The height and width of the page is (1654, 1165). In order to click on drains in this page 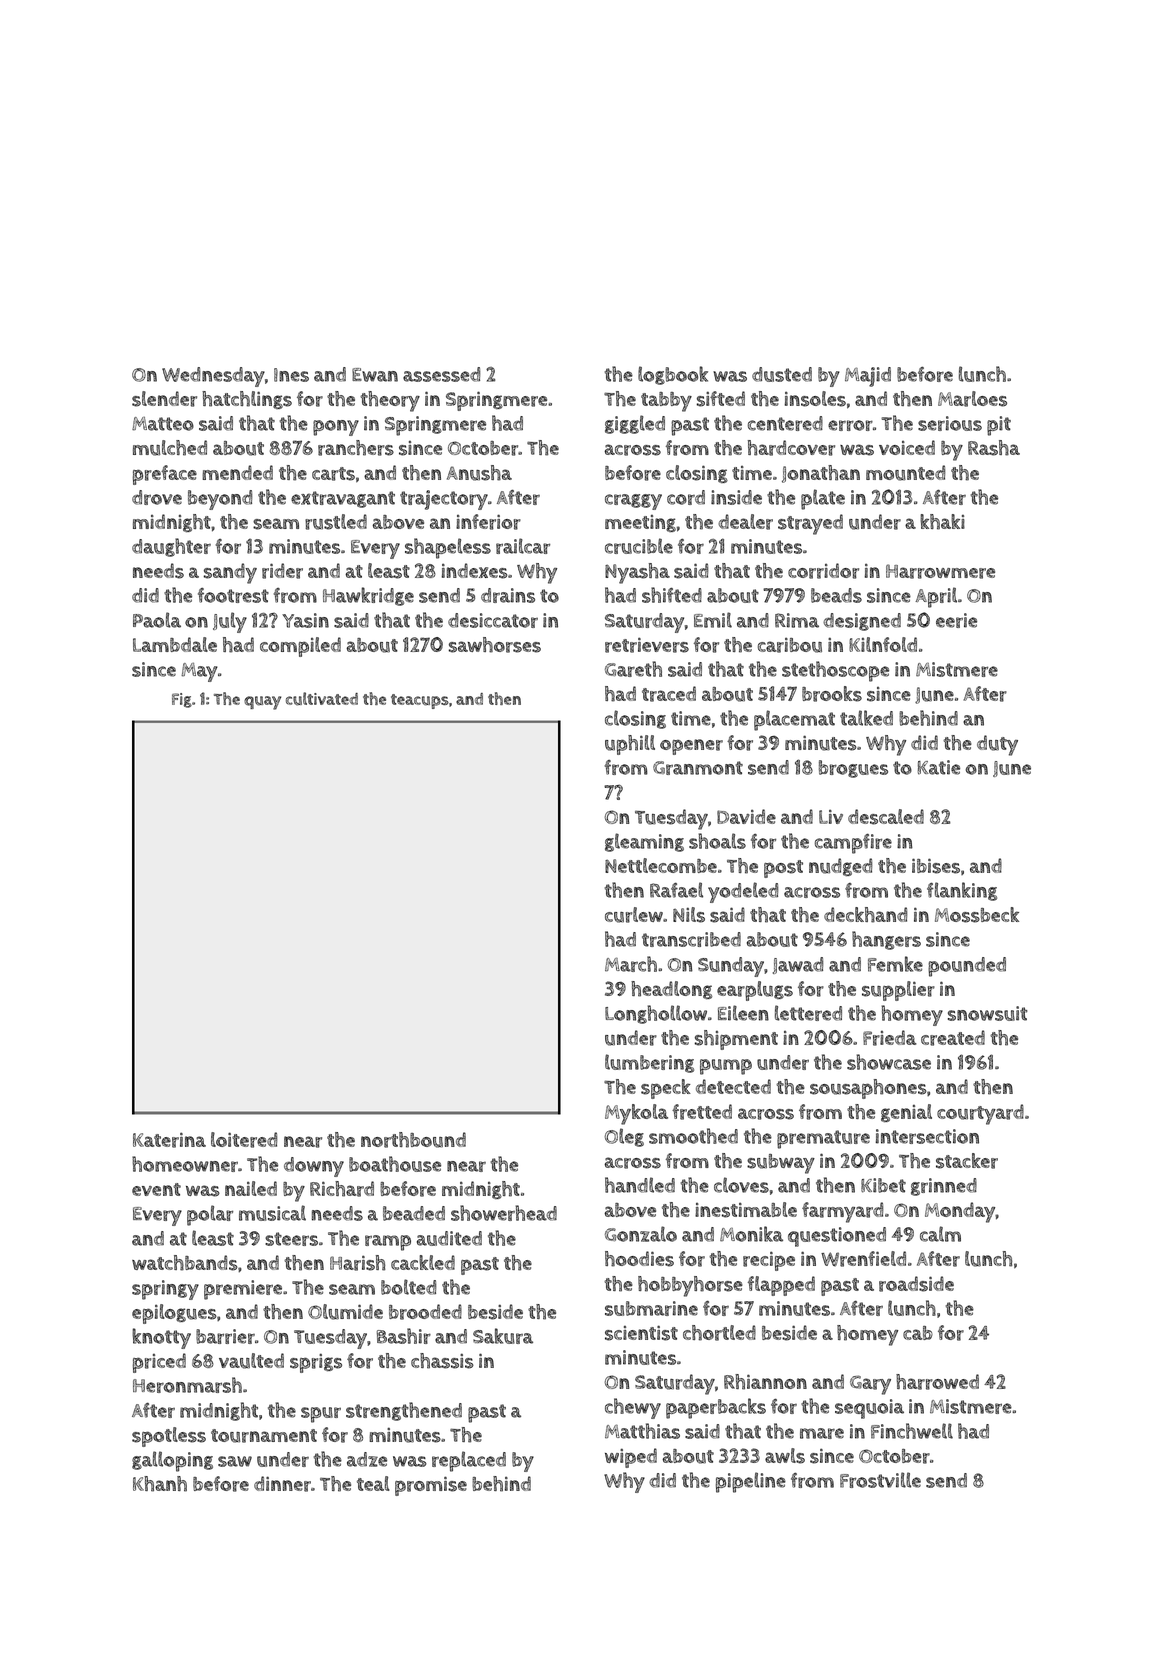, I will do `click(508, 595)`.
